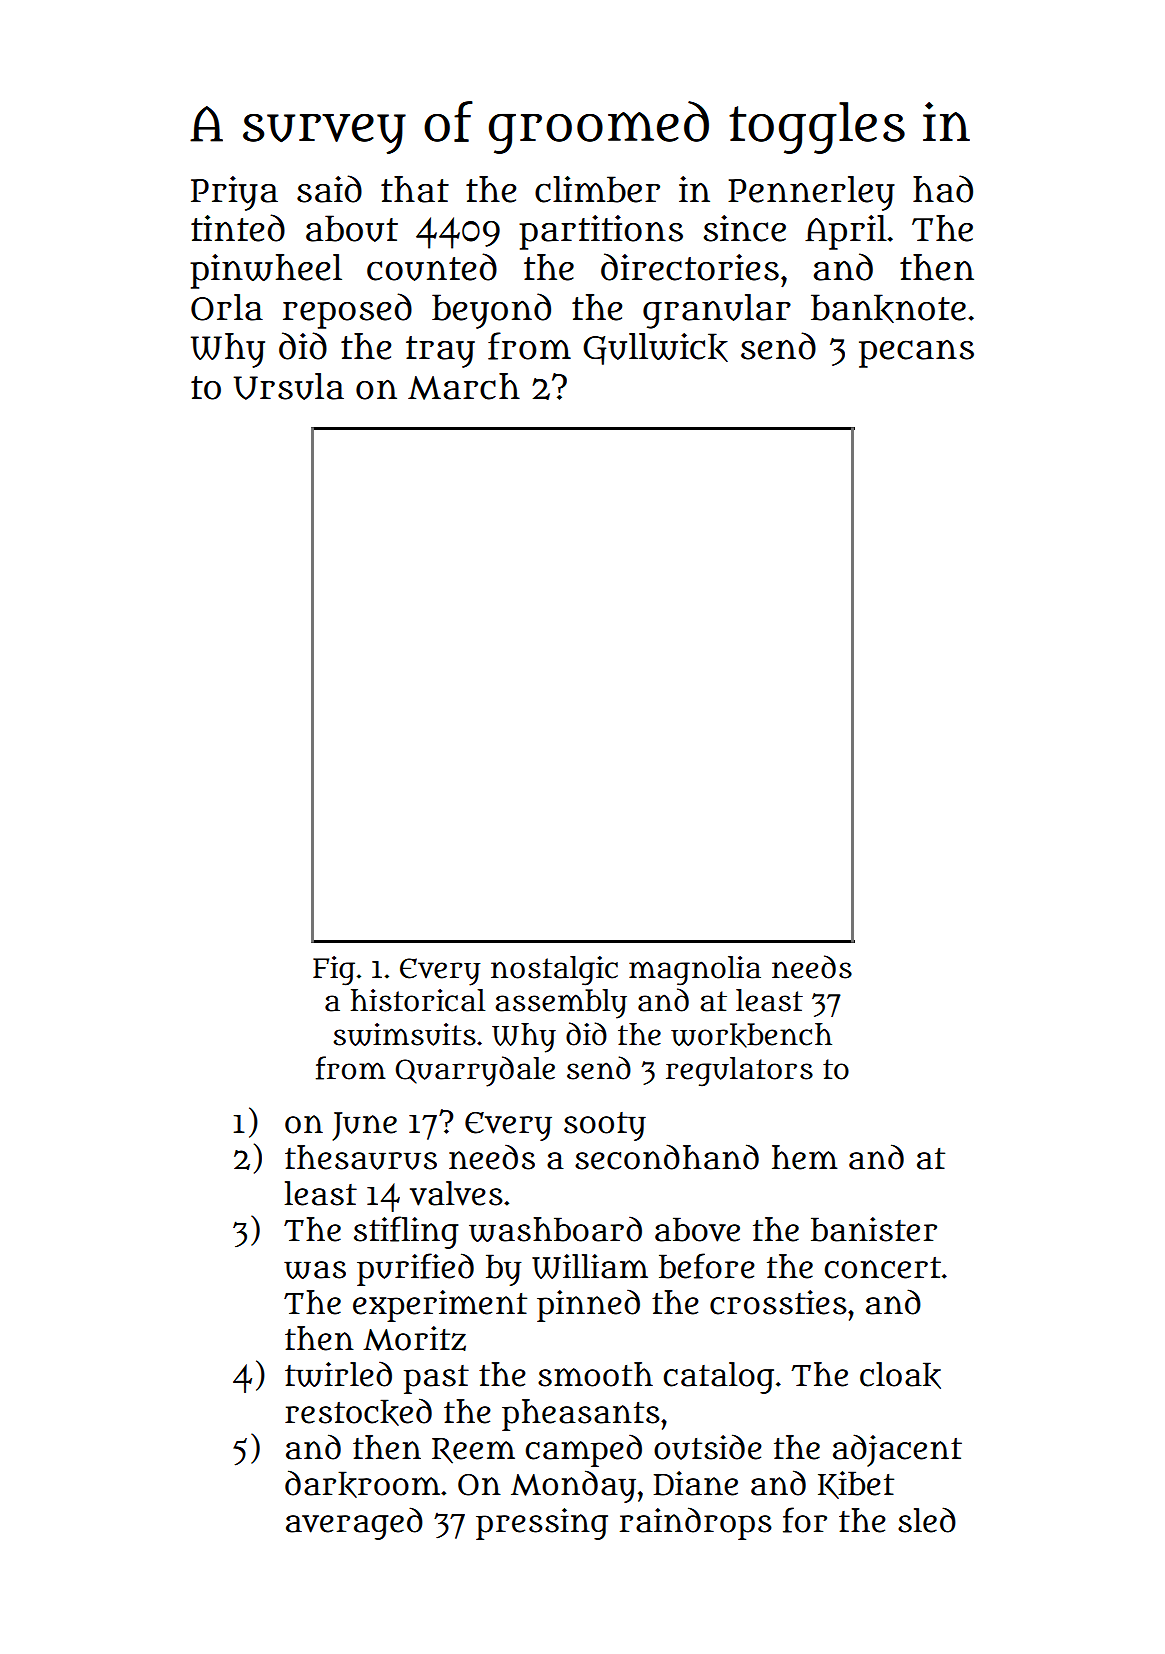  What do you see at coordinates (846, 232) in the document?
I see `April` at bounding box center [846, 232].
